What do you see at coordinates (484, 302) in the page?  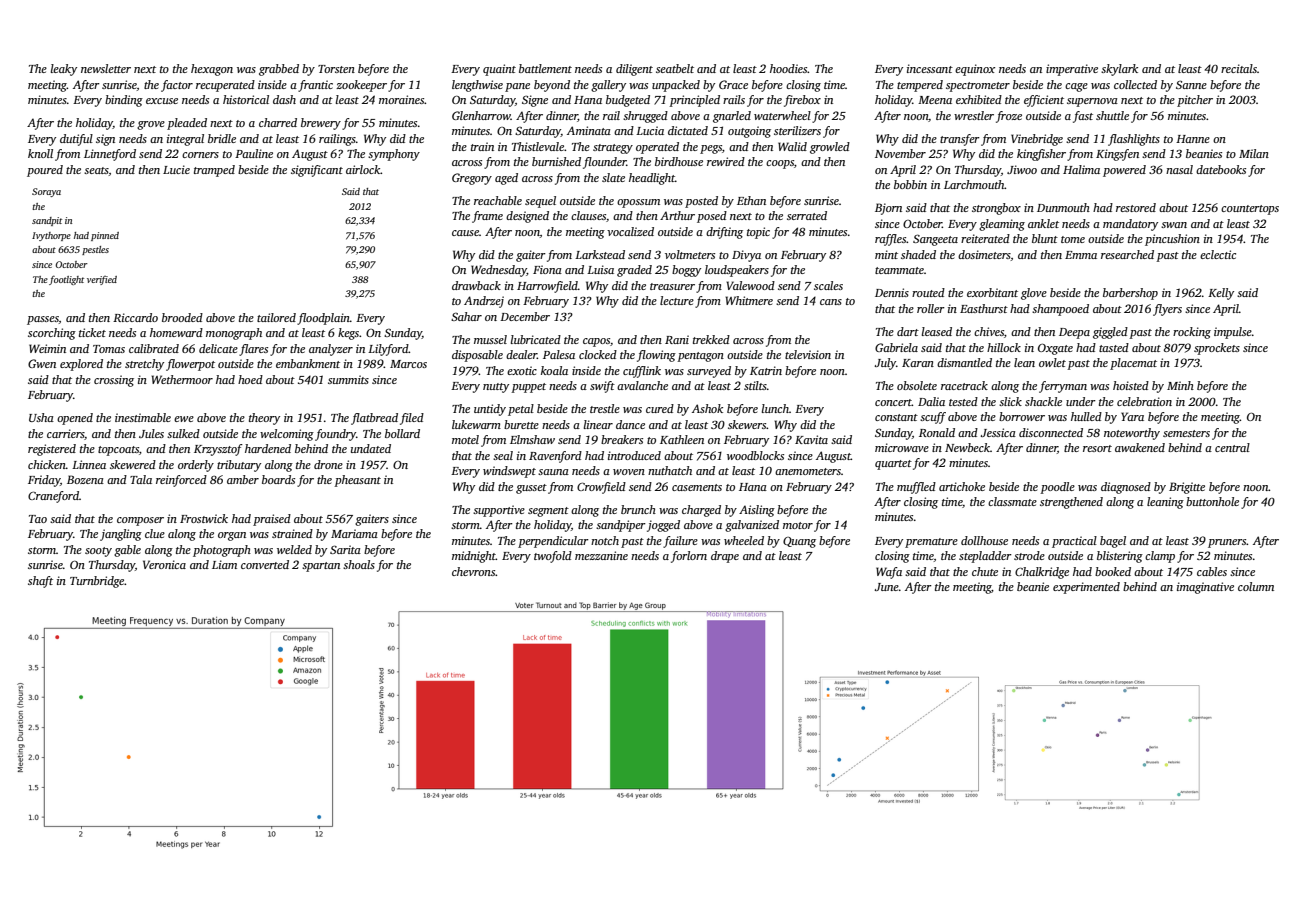 I see `Andrzej` at bounding box center [484, 302].
